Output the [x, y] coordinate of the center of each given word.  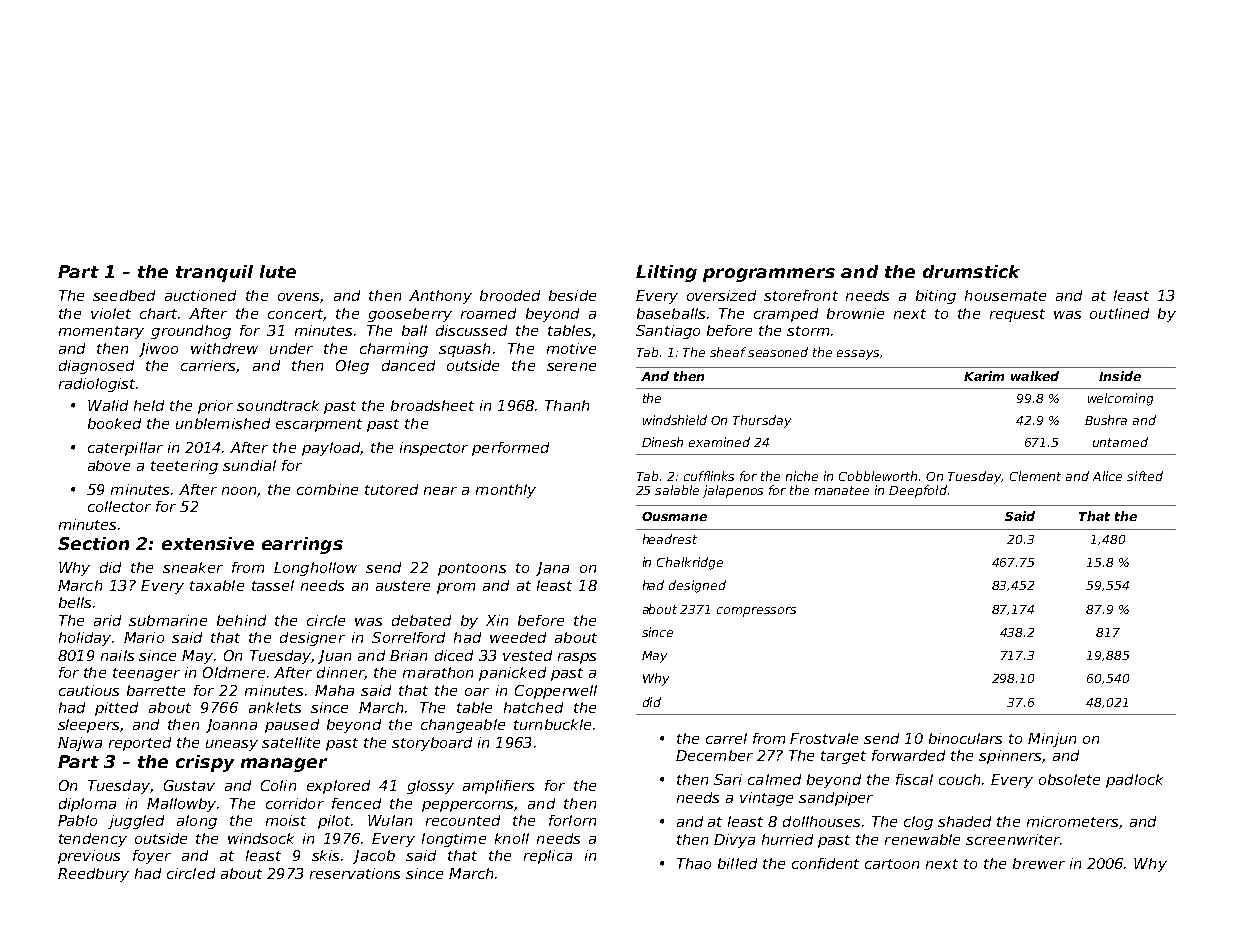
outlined [1119, 313]
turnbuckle [552, 724]
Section [93, 543]
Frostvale [824, 738]
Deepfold [918, 491]
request [1017, 315]
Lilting [666, 273]
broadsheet [432, 405]
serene [571, 367]
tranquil [214, 273]
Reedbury [93, 875]
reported [140, 744]
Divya [734, 841]
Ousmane [674, 516]
